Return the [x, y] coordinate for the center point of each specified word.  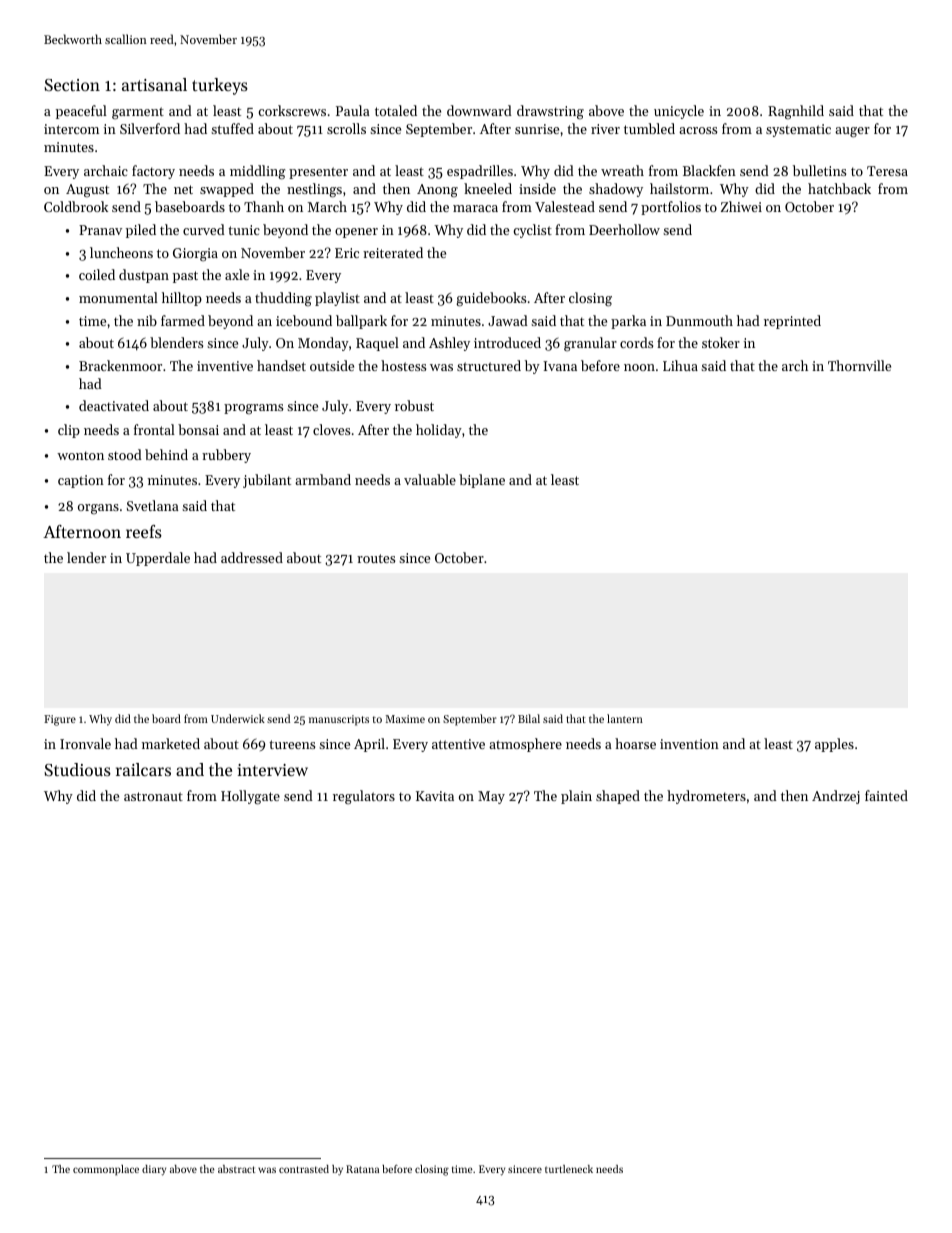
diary [154, 1170]
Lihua [680, 365]
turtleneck [569, 1169]
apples [834, 745]
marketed [171, 743]
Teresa [887, 171]
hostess [403, 365]
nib [147, 320]
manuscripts [339, 720]
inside [537, 188]
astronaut [153, 796]
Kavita [435, 796]
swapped [227, 190]
